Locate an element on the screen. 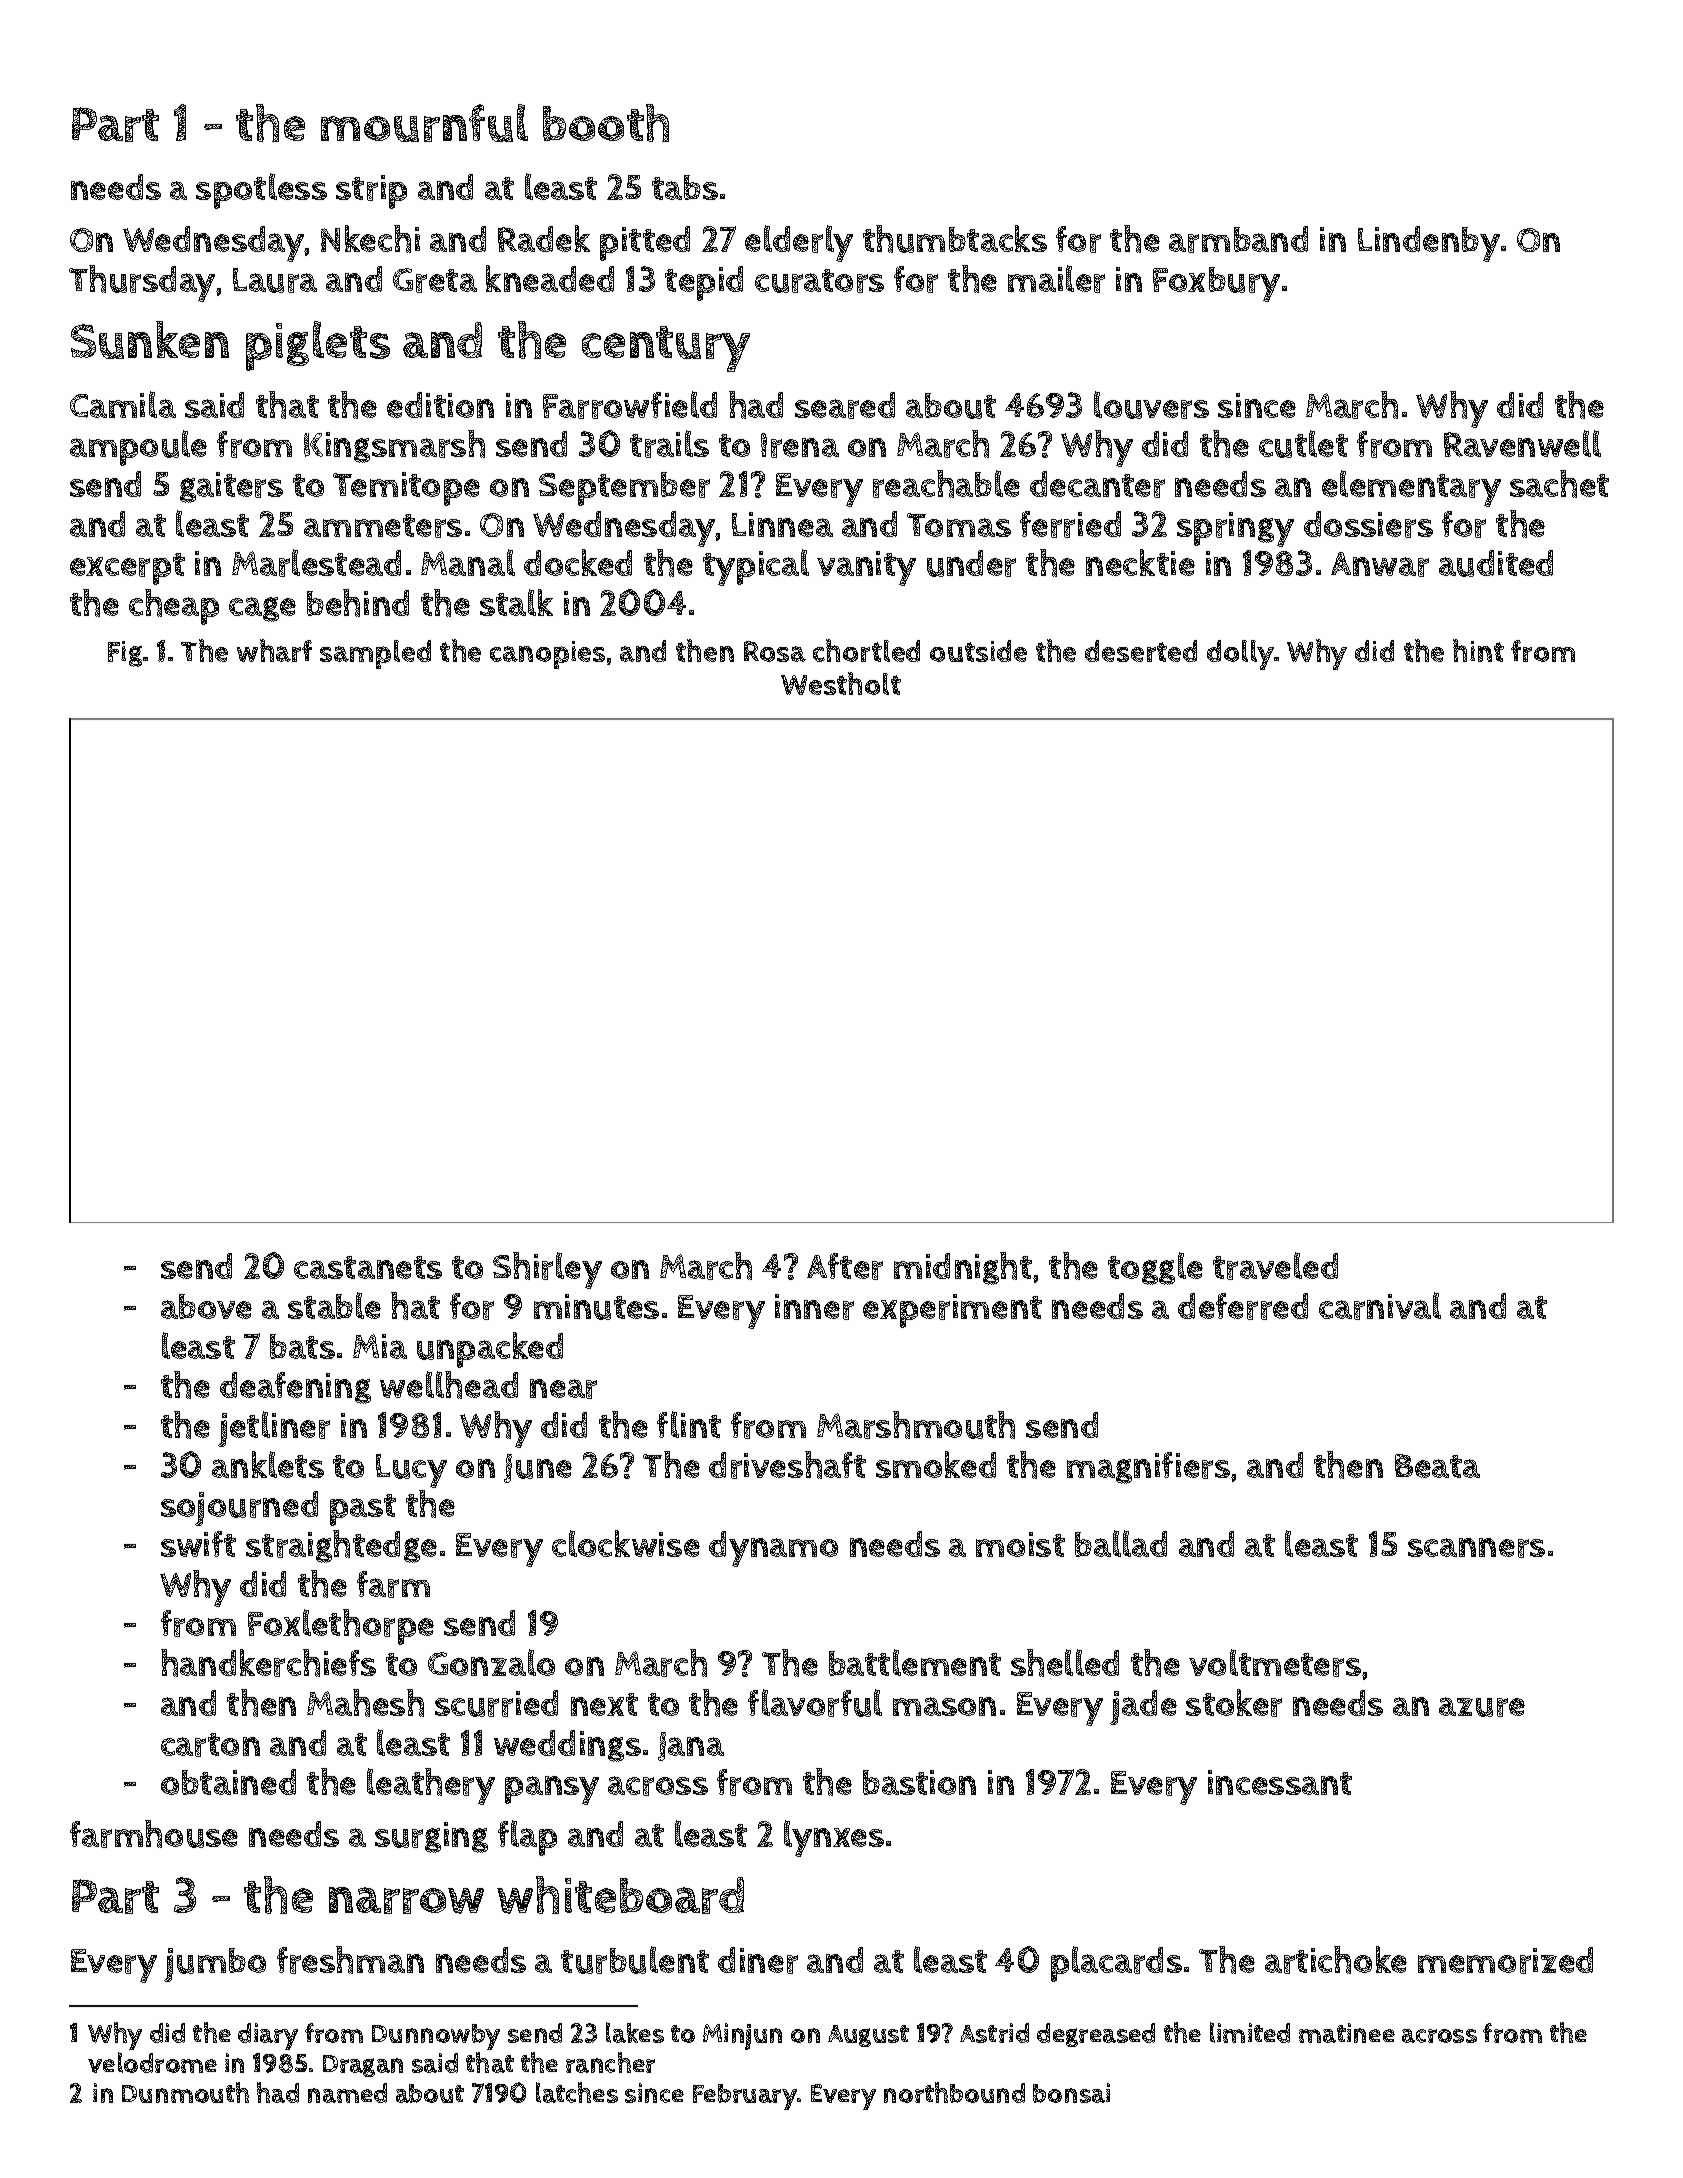  Fig is located at coordinates (125, 654).
